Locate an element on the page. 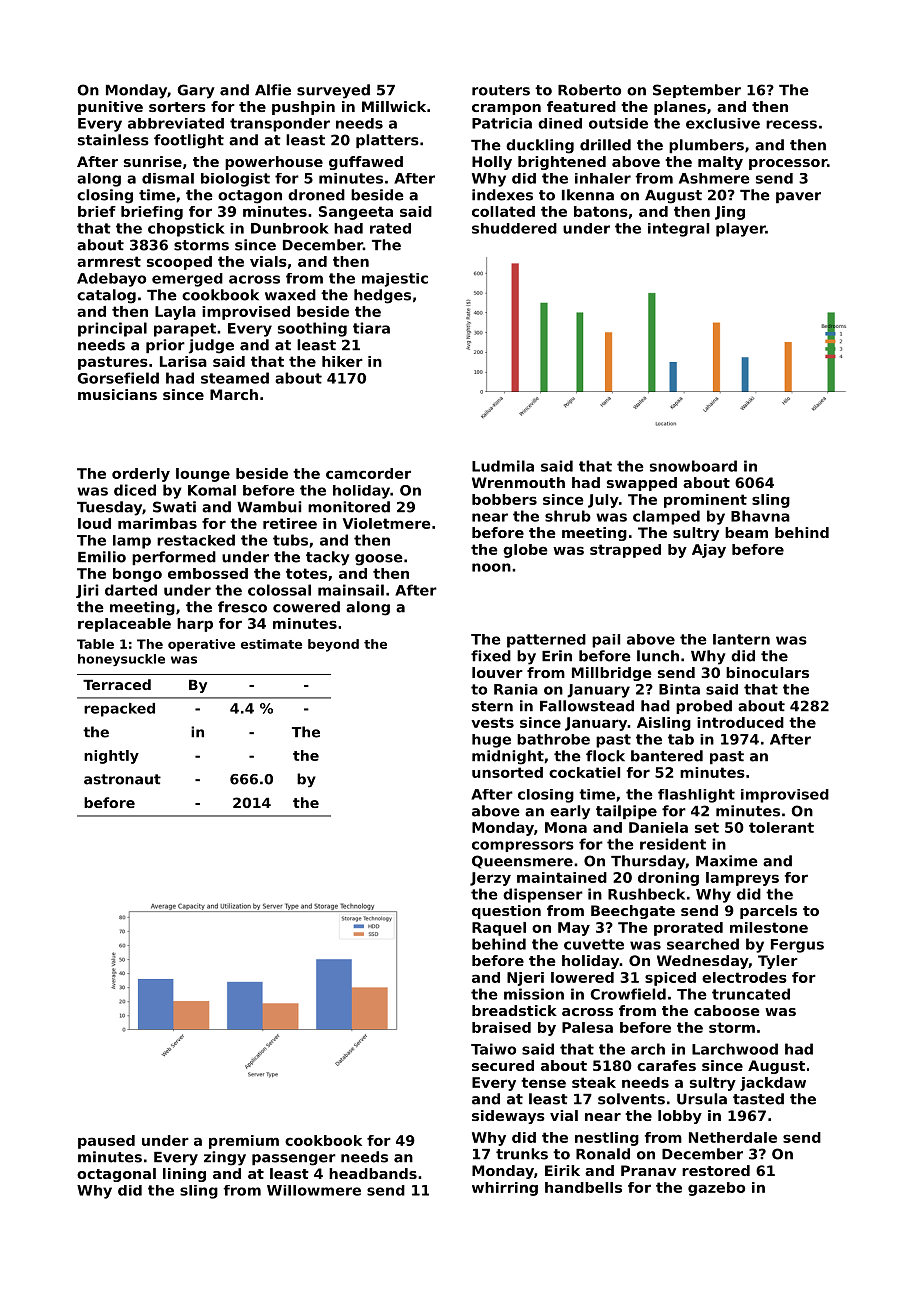 Image resolution: width=908 pixels, height=1316 pixels. Emilio is located at coordinates (102, 557).
